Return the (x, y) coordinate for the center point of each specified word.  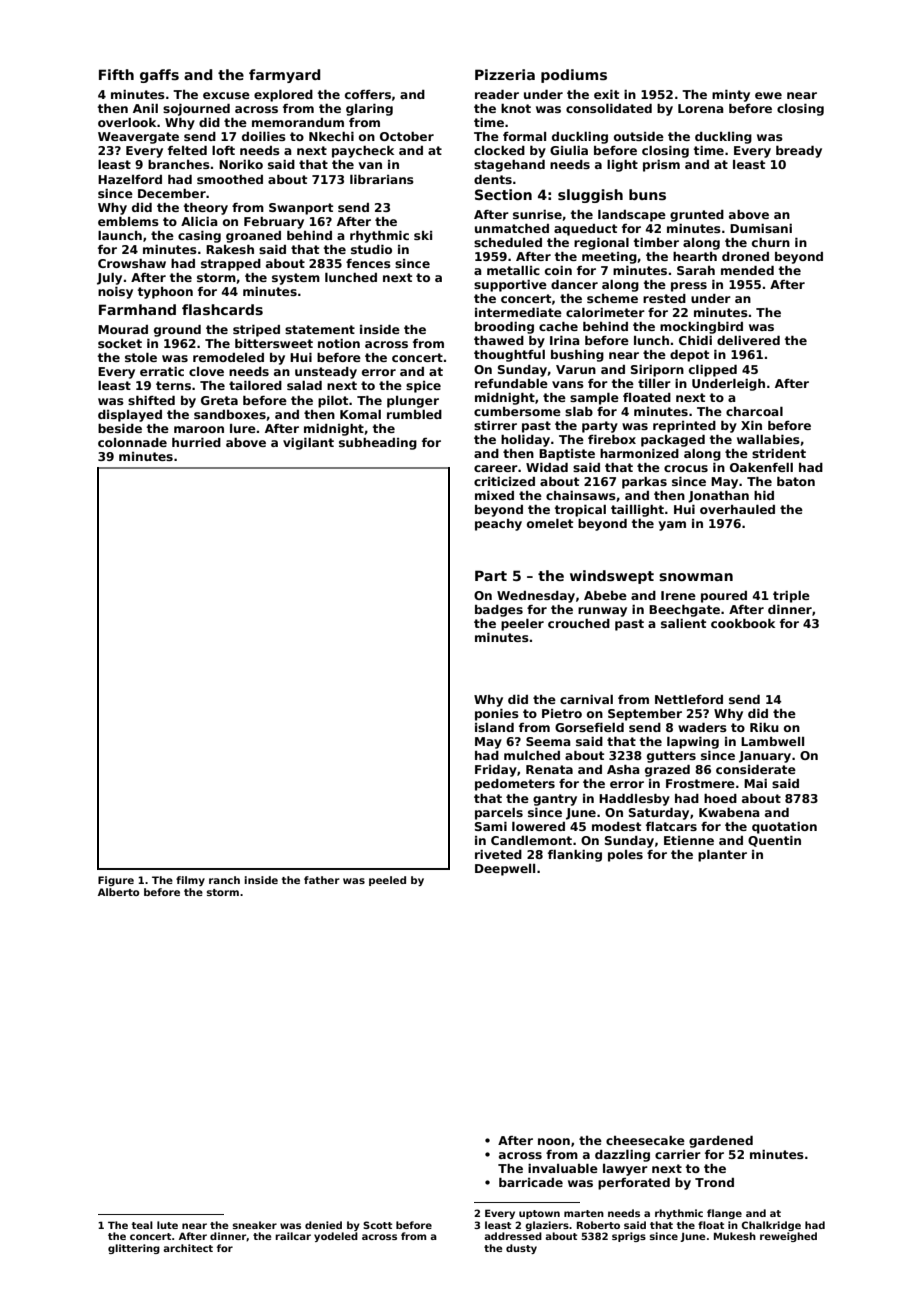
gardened (721, 1142)
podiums (574, 76)
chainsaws (581, 495)
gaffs (159, 76)
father (322, 880)
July (109, 279)
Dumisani (761, 228)
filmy (190, 881)
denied (323, 1225)
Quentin (774, 841)
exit (606, 94)
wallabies (768, 439)
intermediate (518, 312)
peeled (387, 881)
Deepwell (505, 870)
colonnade (132, 442)
